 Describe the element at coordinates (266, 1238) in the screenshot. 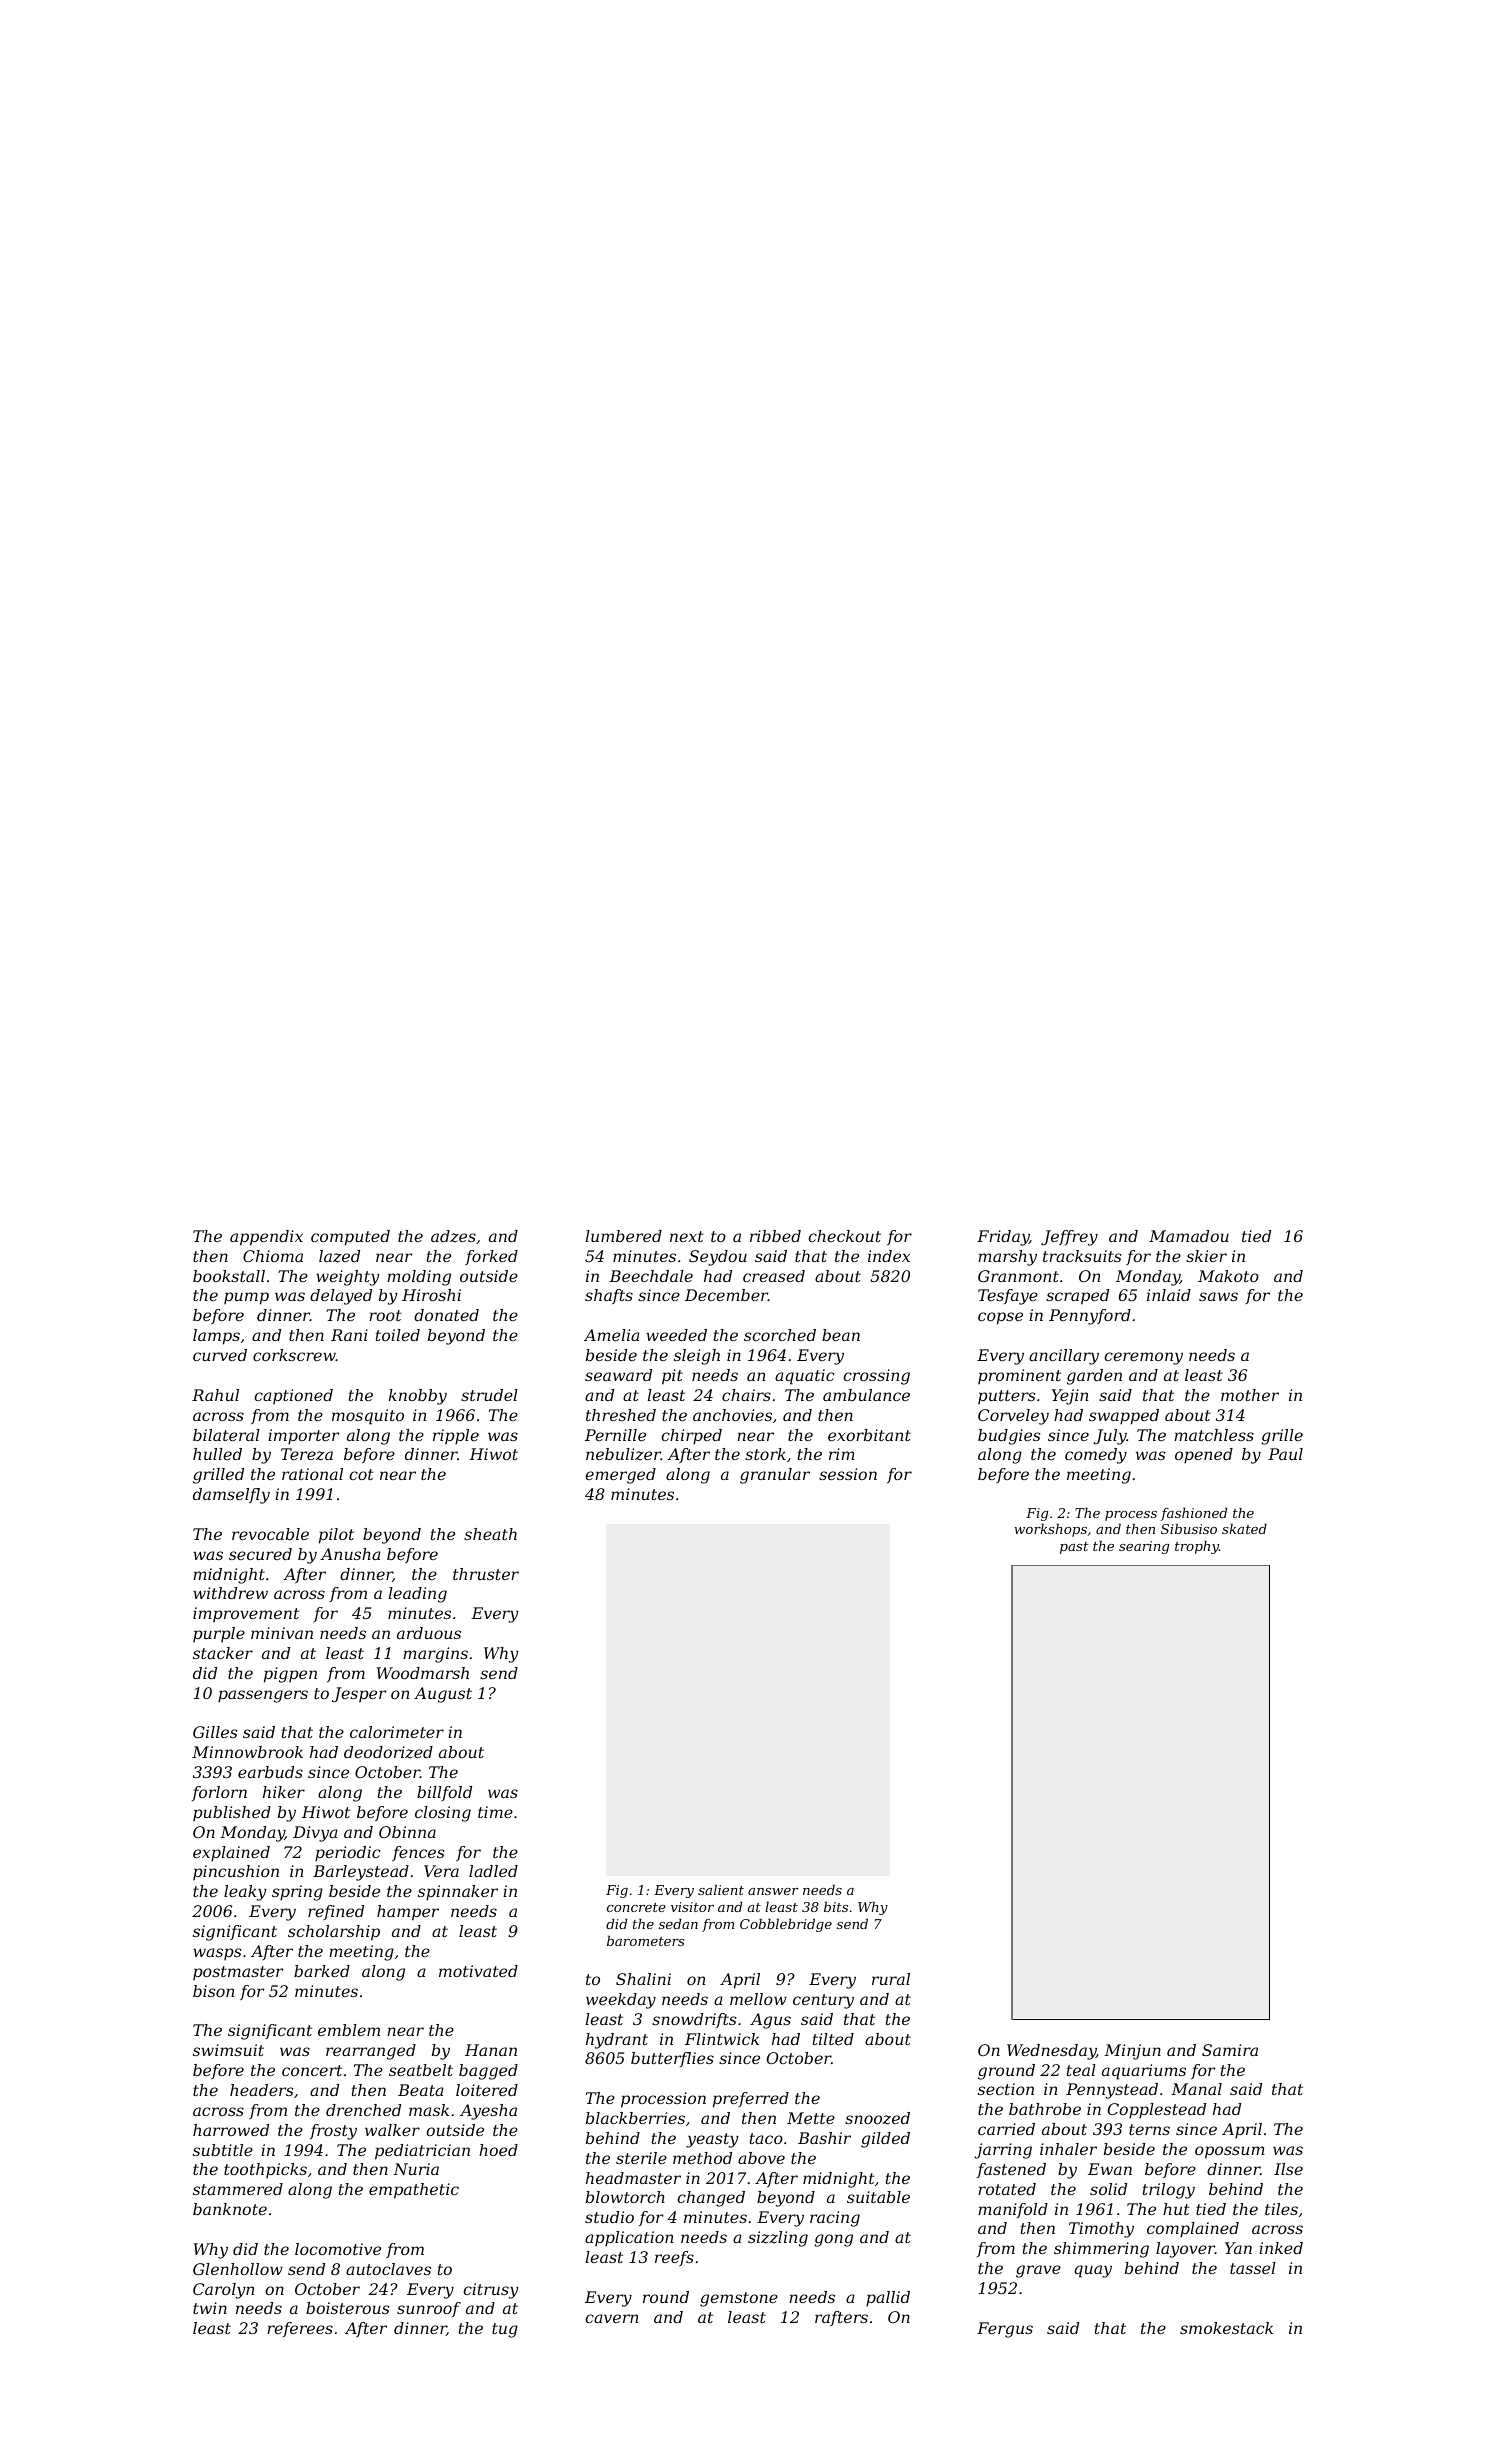

I see `appendix` at that location.
